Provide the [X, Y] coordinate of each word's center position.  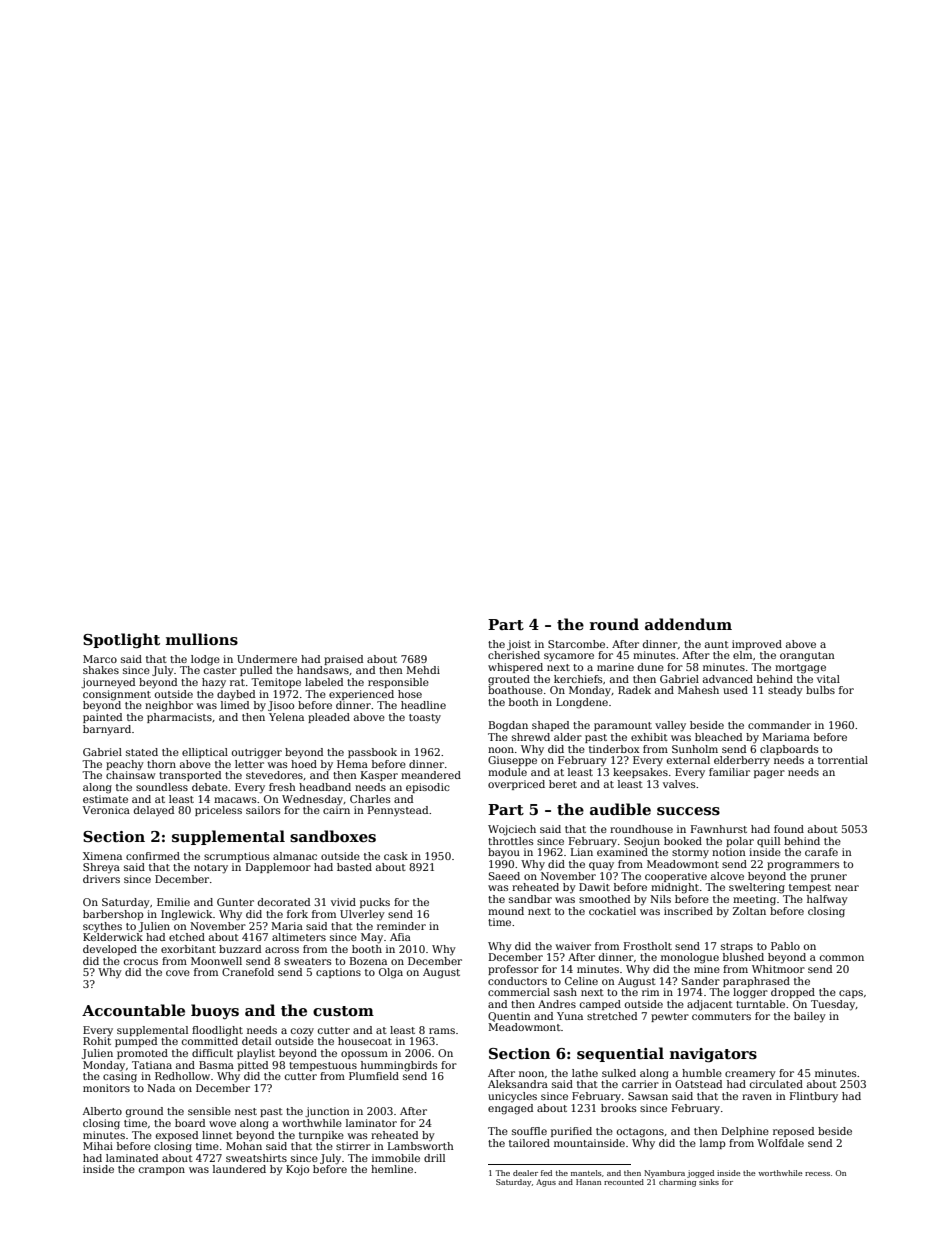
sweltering [757, 888]
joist [519, 645]
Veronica [106, 810]
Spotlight [121, 641]
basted [354, 867]
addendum [688, 624]
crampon [162, 1171]
